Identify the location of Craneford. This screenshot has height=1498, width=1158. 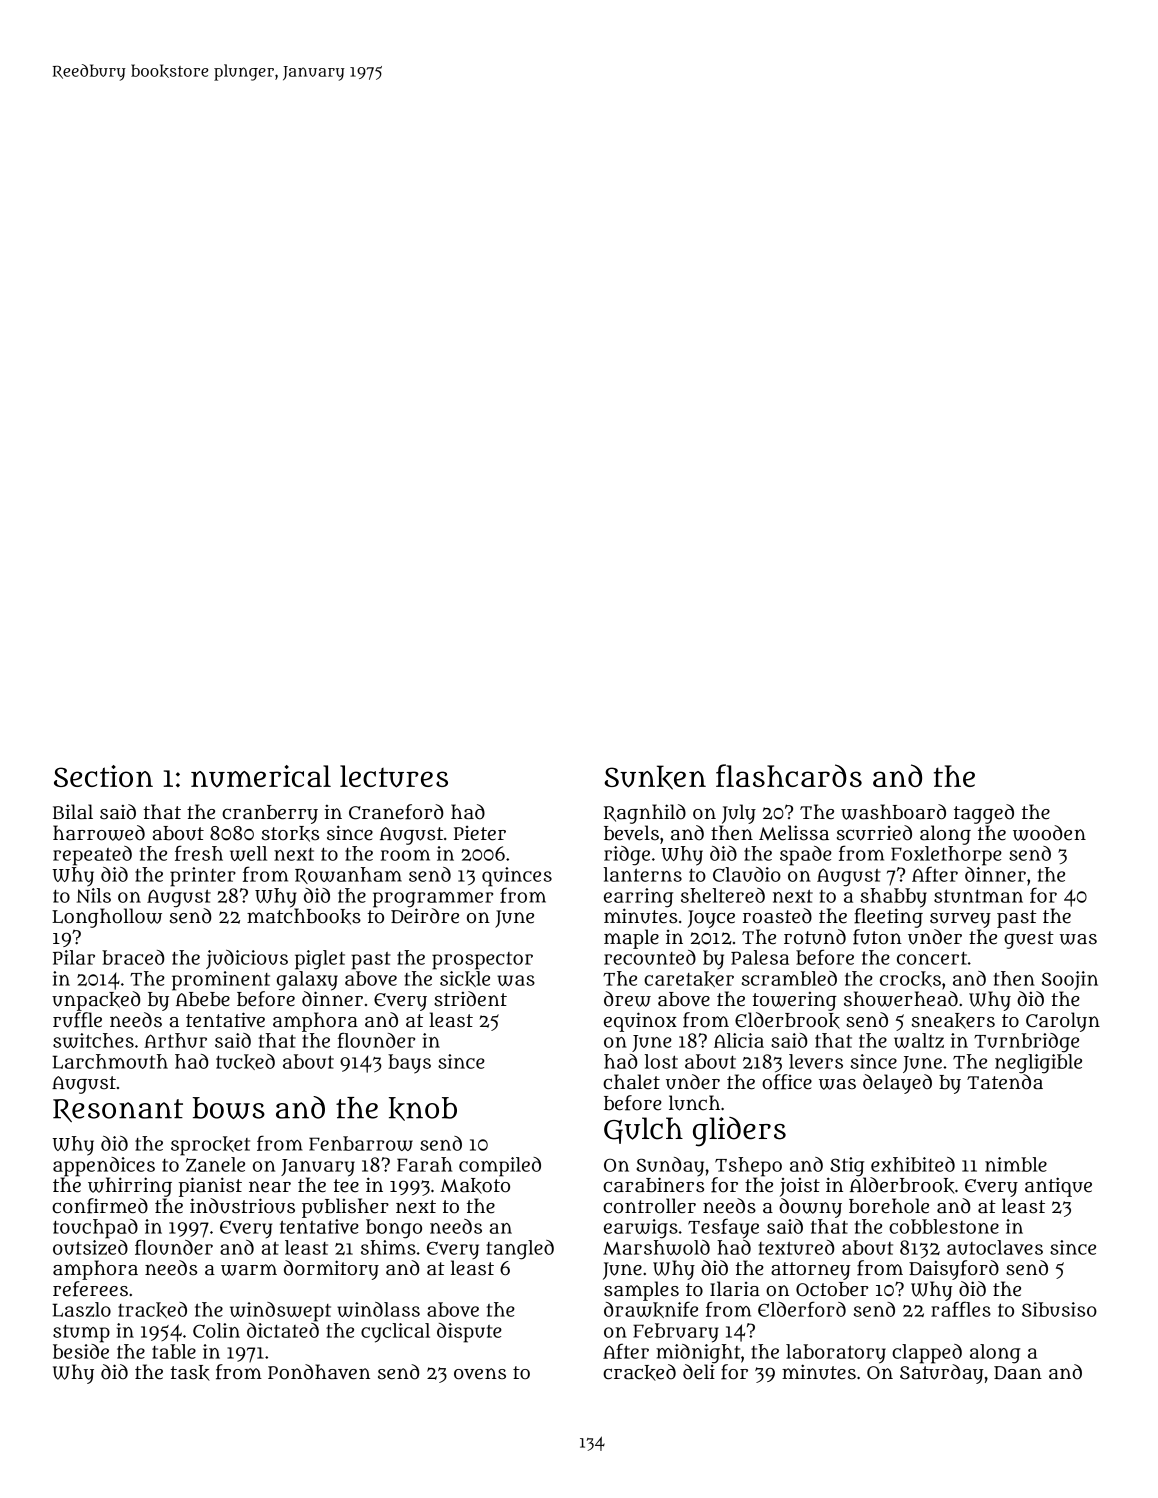
(396, 812).
